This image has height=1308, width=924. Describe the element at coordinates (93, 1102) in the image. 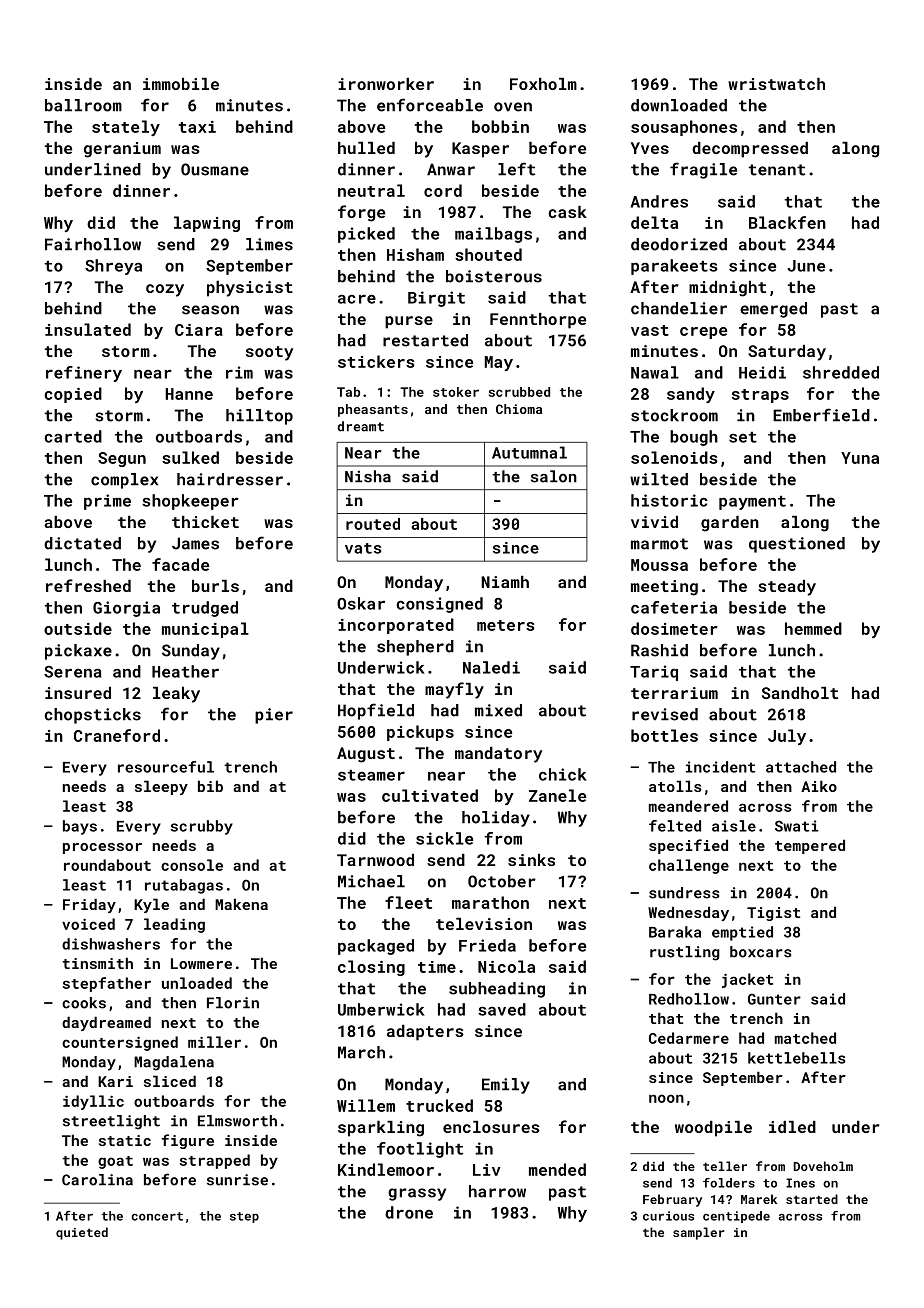

I see `idyllic` at that location.
